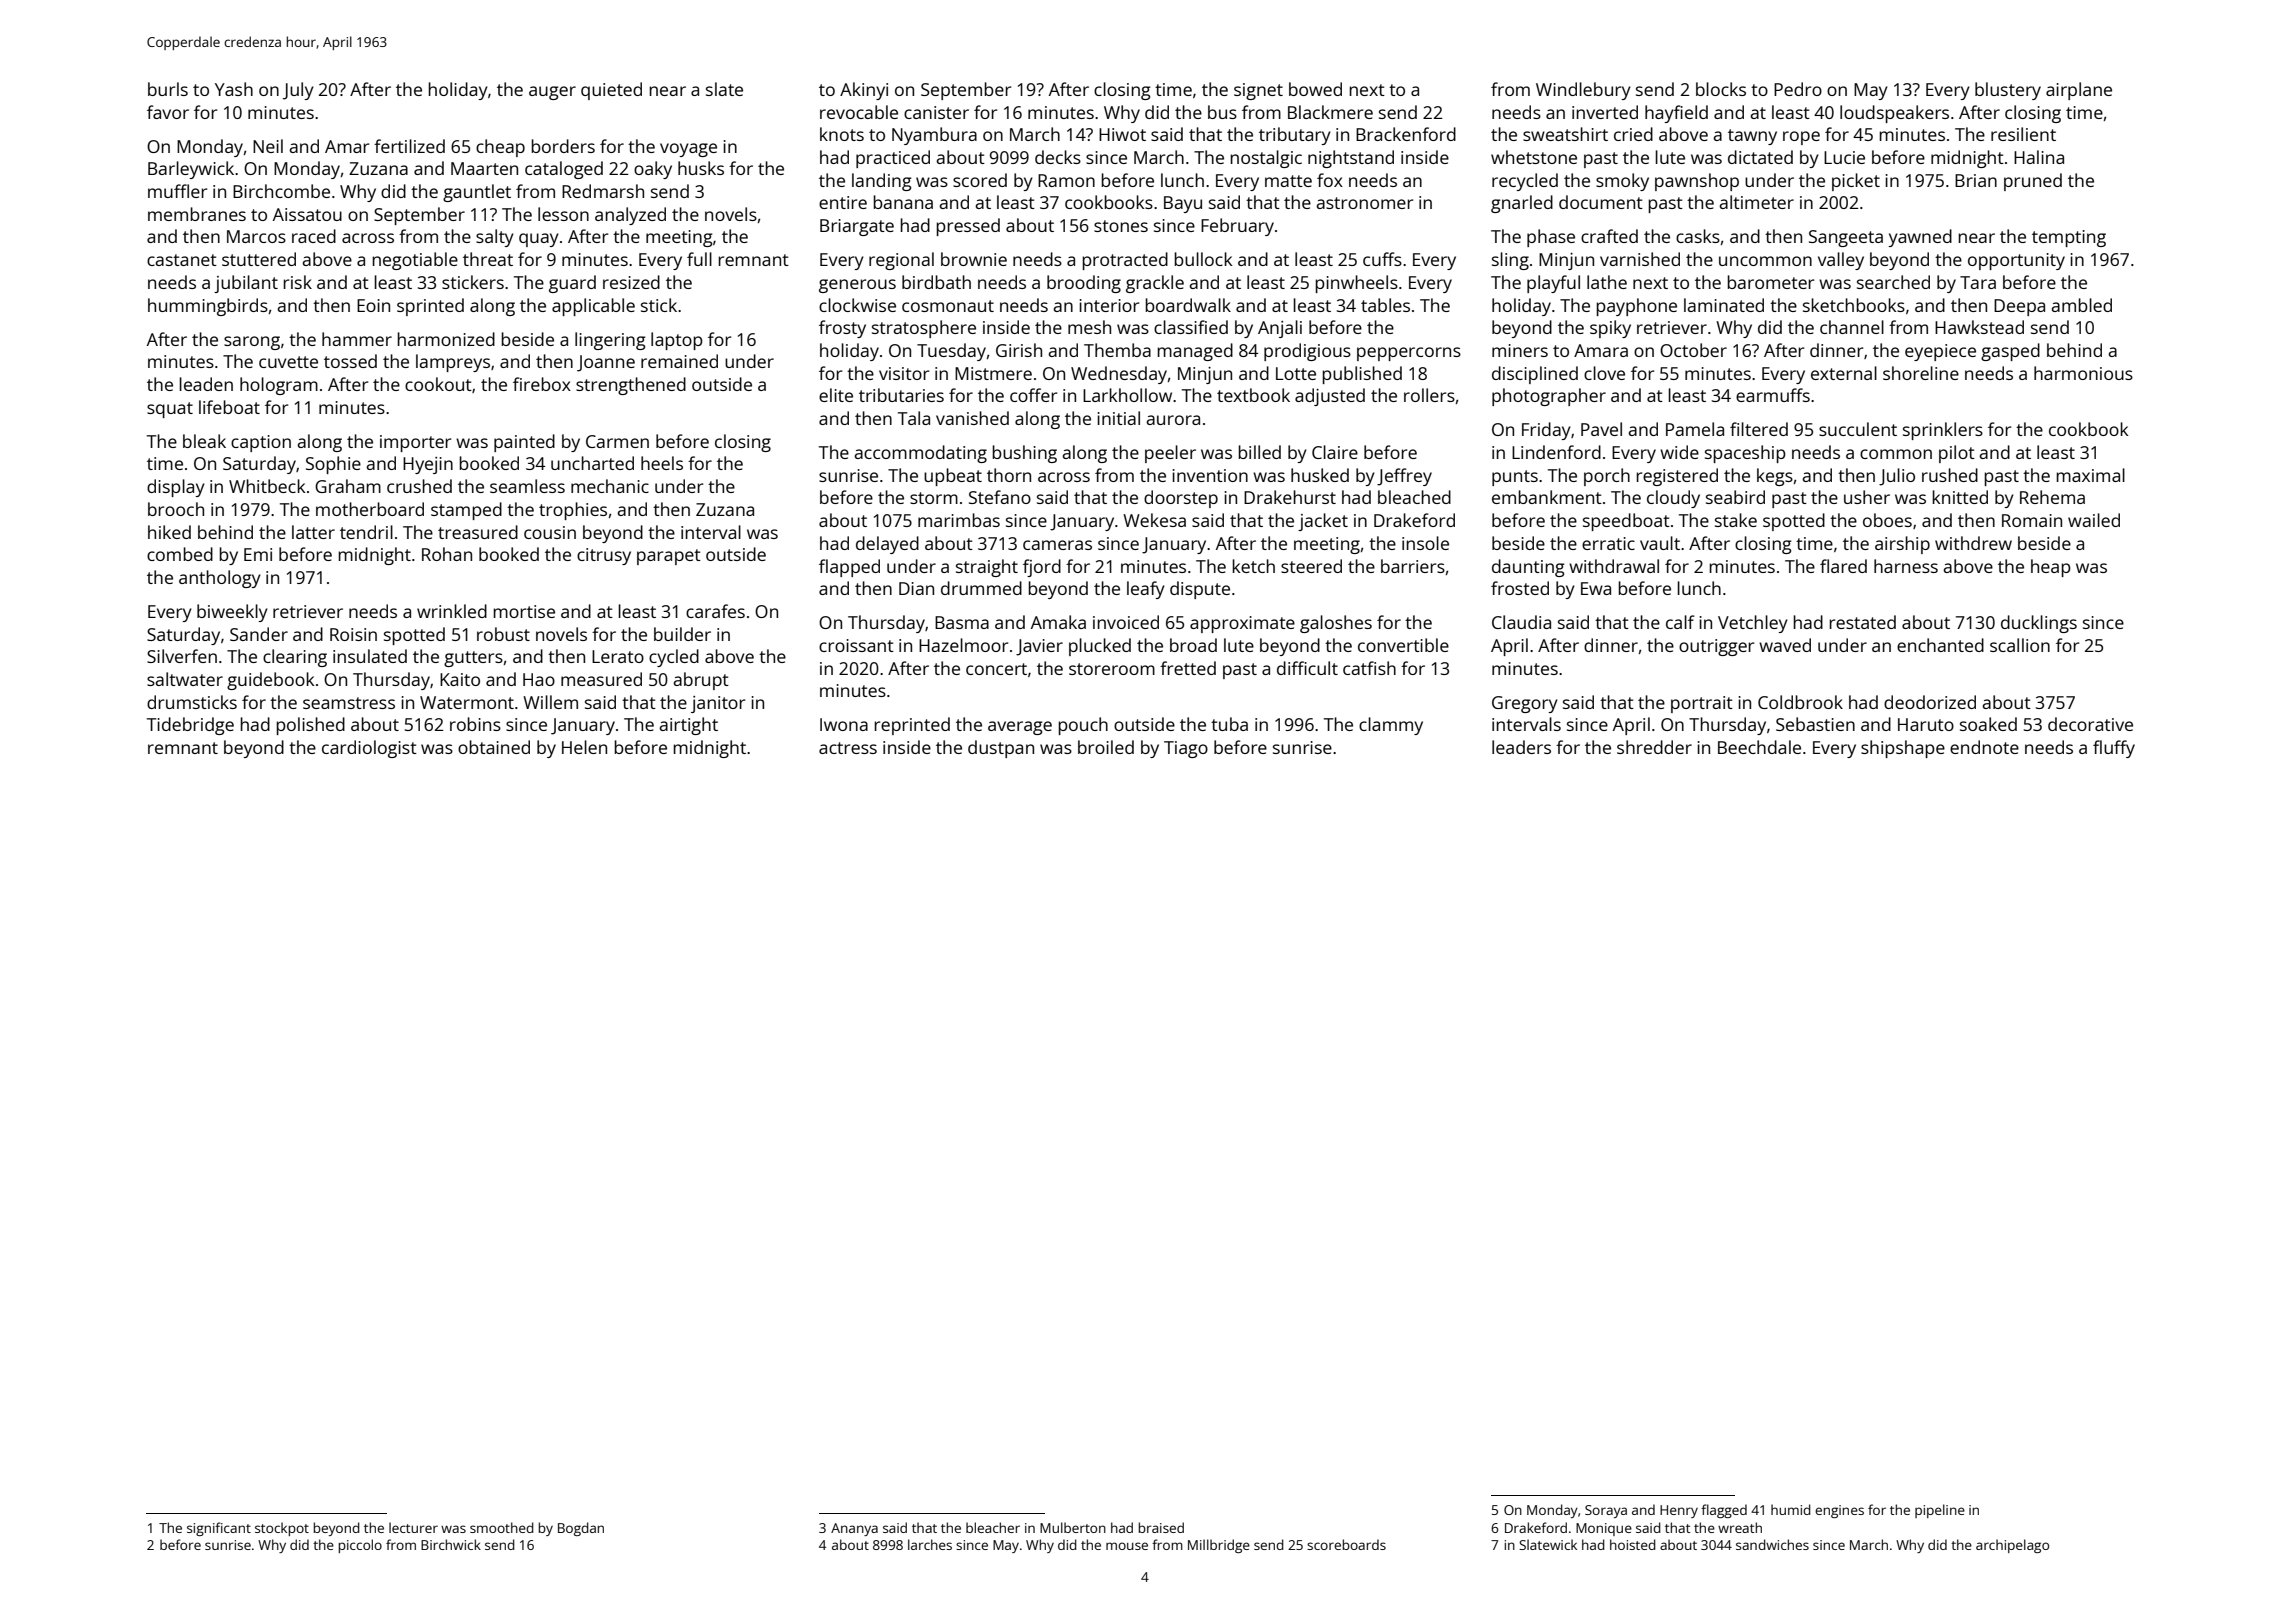 The image size is (2282, 1614). What do you see at coordinates (2023, 134) in the page?
I see `resilient` at bounding box center [2023, 134].
